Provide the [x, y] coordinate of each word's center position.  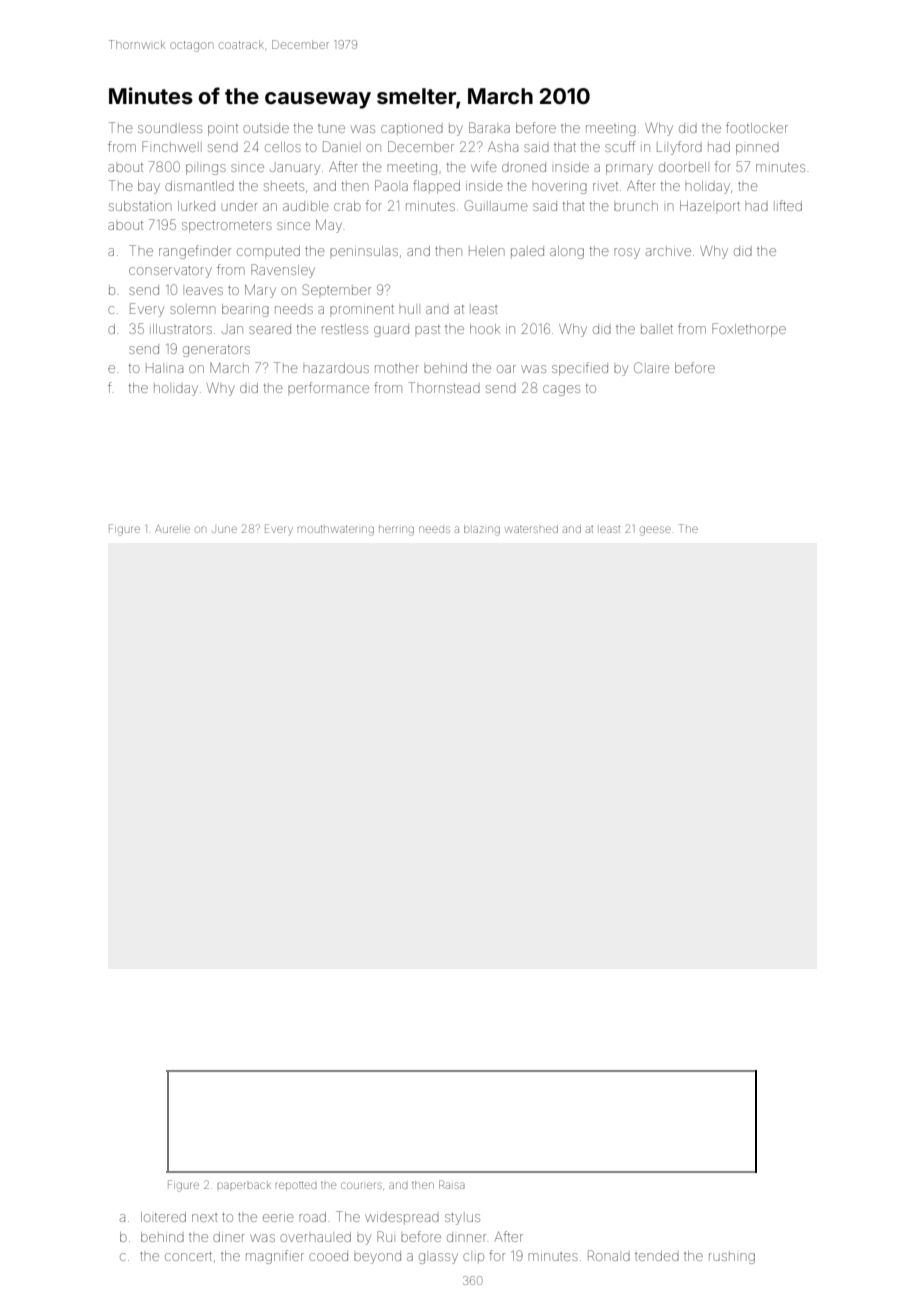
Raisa [452, 1184]
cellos [283, 147]
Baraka [489, 127]
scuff [620, 146]
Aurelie [172, 529]
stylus [462, 1219]
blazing [482, 530]
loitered [163, 1217]
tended [657, 1256]
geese [655, 531]
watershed [531, 529]
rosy [627, 253]
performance [328, 387]
